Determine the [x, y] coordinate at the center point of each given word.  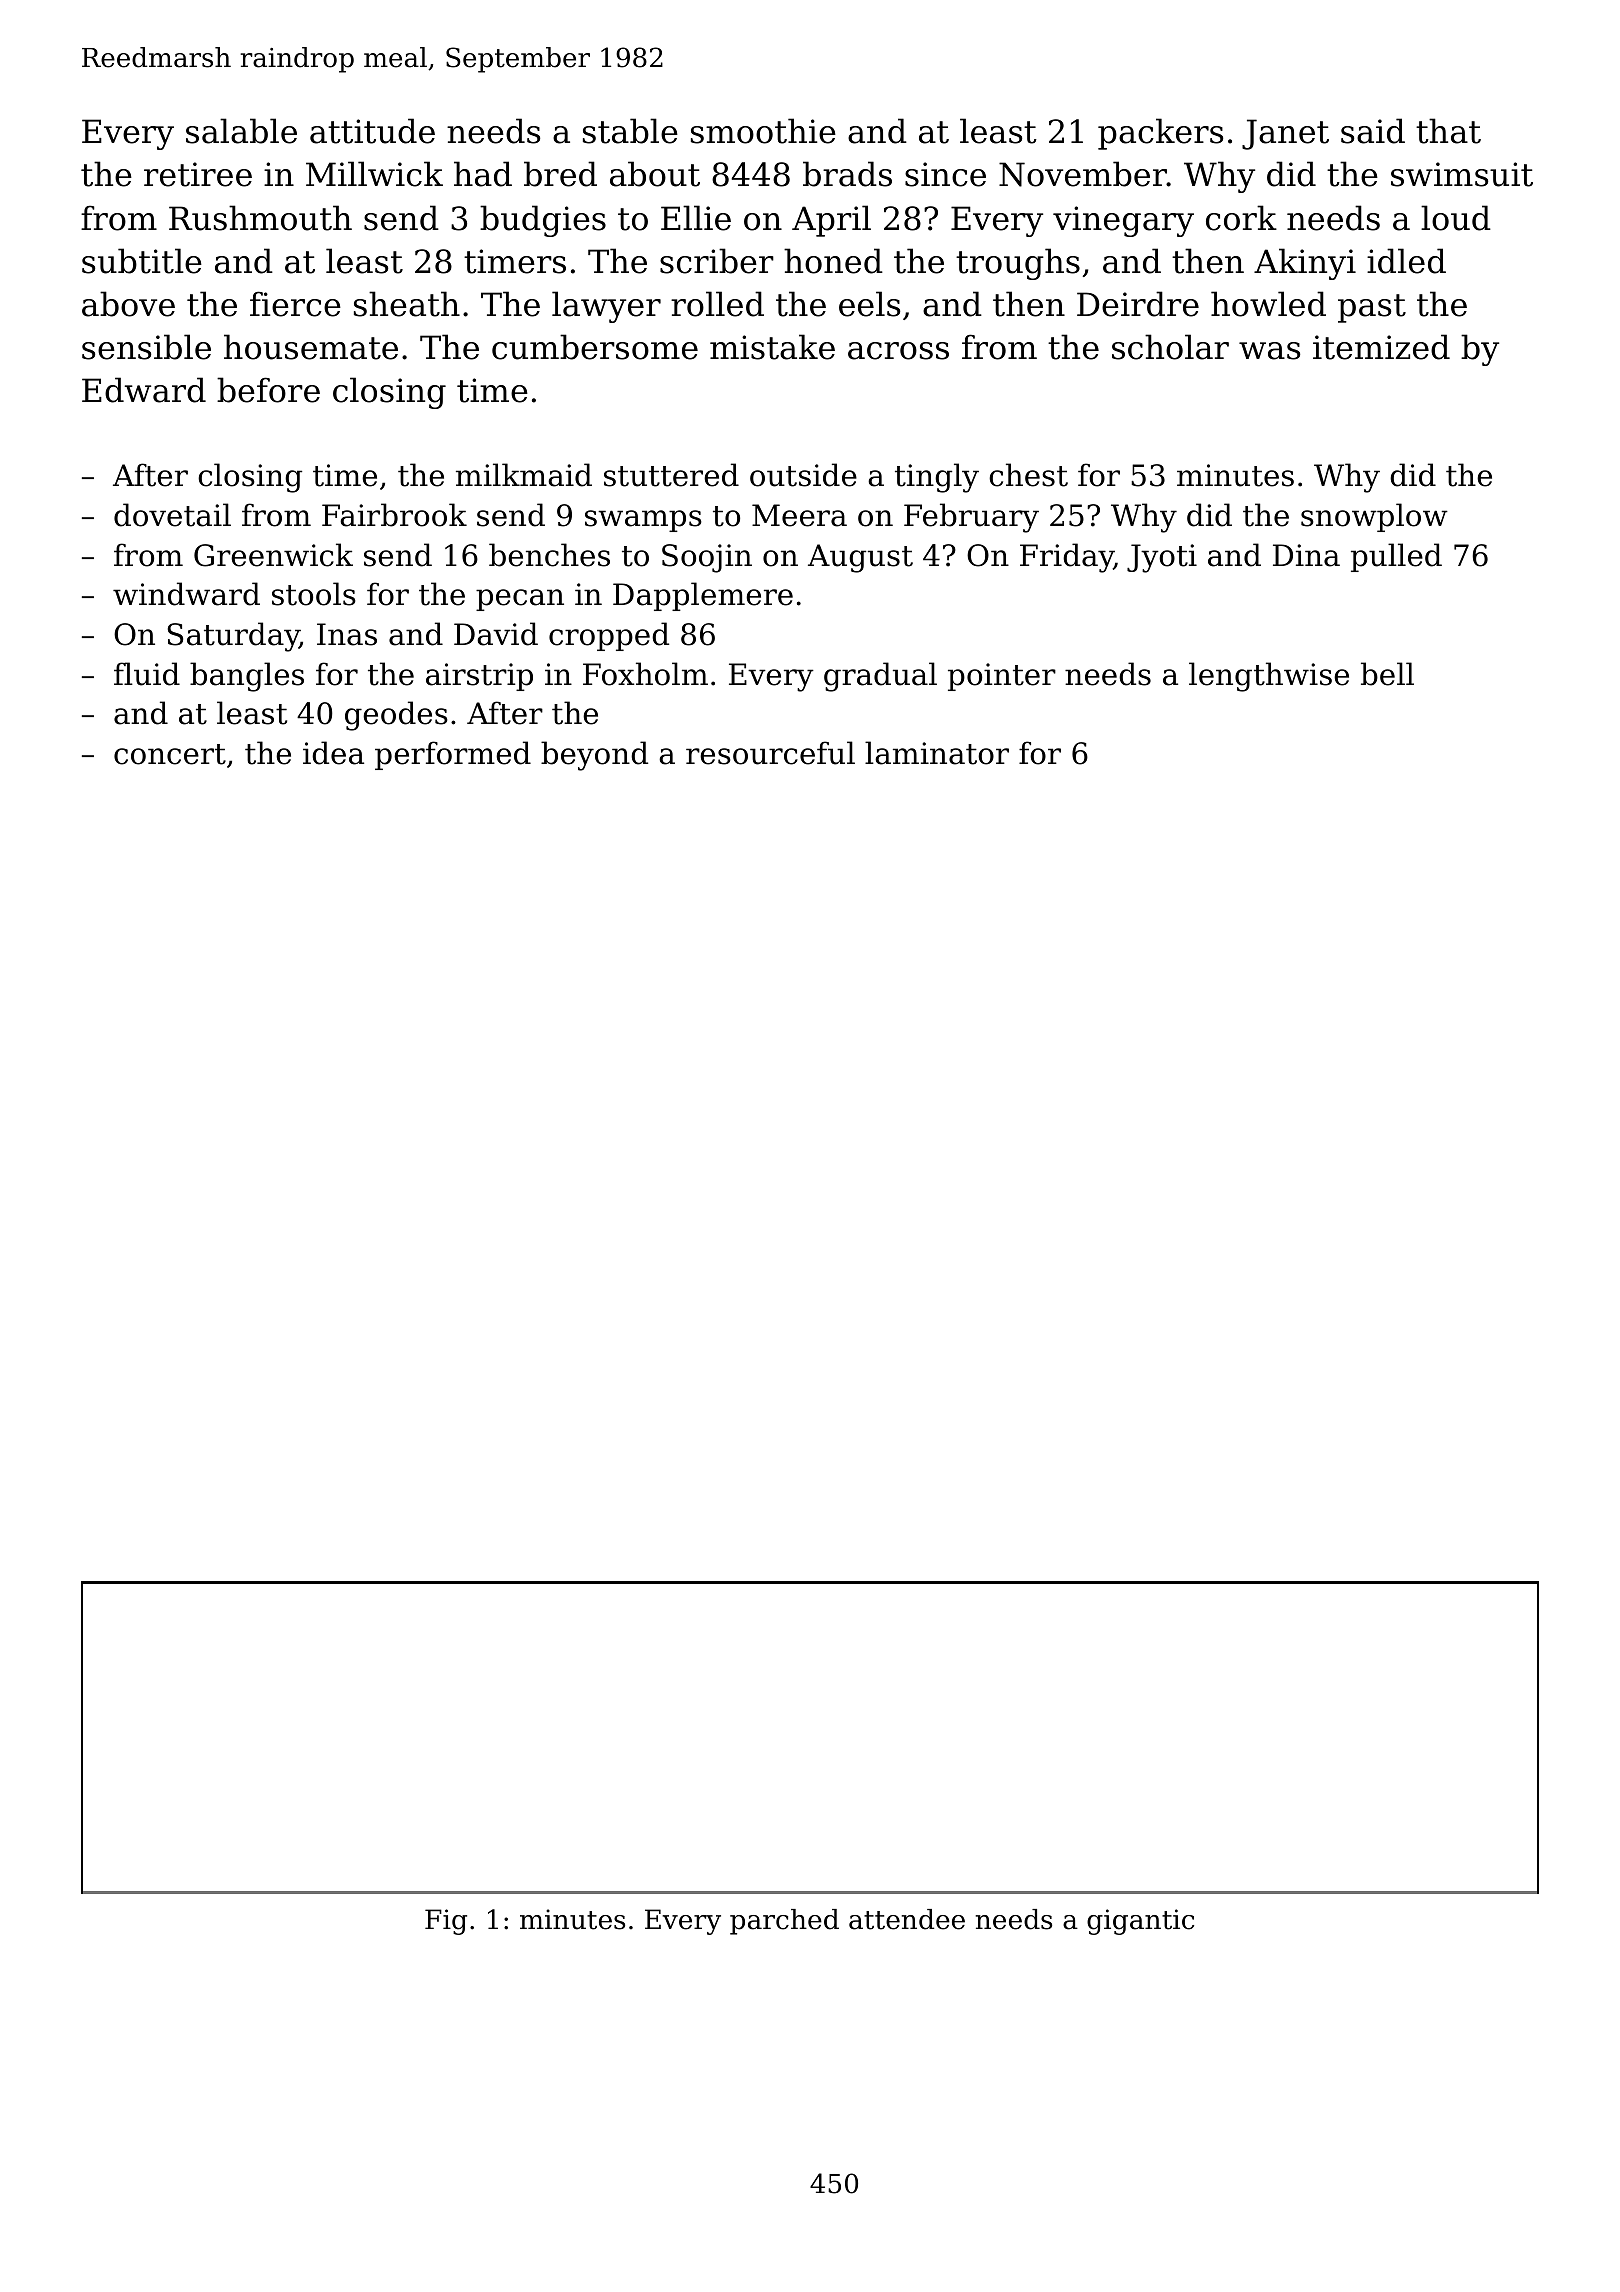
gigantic [1140, 1922]
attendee [907, 1919]
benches [549, 555]
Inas [347, 634]
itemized [1381, 347]
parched [784, 1922]
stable [630, 131]
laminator [937, 753]
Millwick [374, 174]
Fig [446, 1922]
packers [1160, 134]
